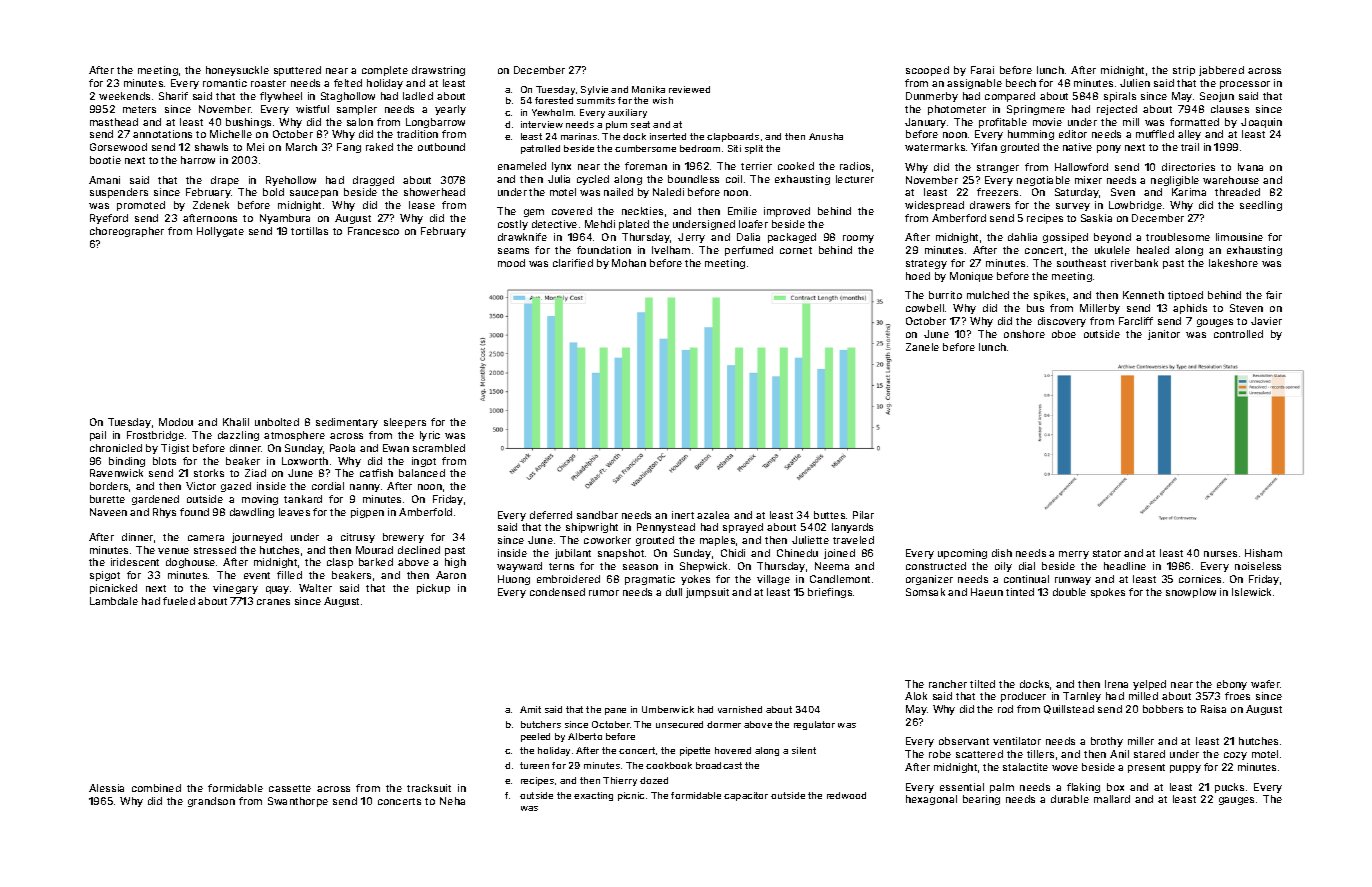 The height and width of the screenshot is (887, 1372). What do you see at coordinates (1233, 263) in the screenshot?
I see `lakeshore` at bounding box center [1233, 263].
